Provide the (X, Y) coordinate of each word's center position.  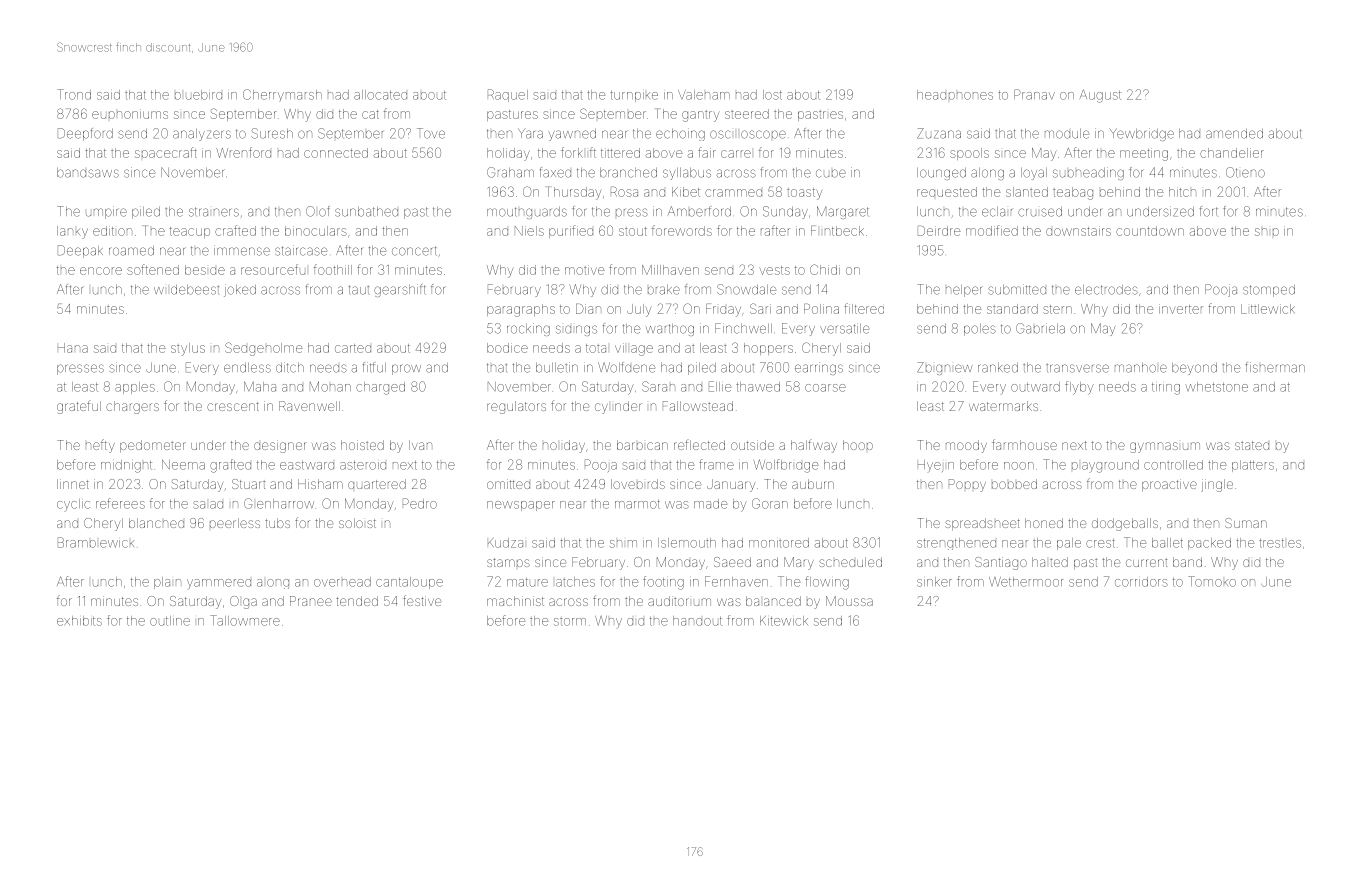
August (1100, 96)
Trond (74, 94)
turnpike (634, 96)
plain (167, 583)
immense (242, 250)
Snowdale (746, 289)
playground (1105, 466)
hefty (100, 446)
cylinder (618, 407)
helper (964, 291)
